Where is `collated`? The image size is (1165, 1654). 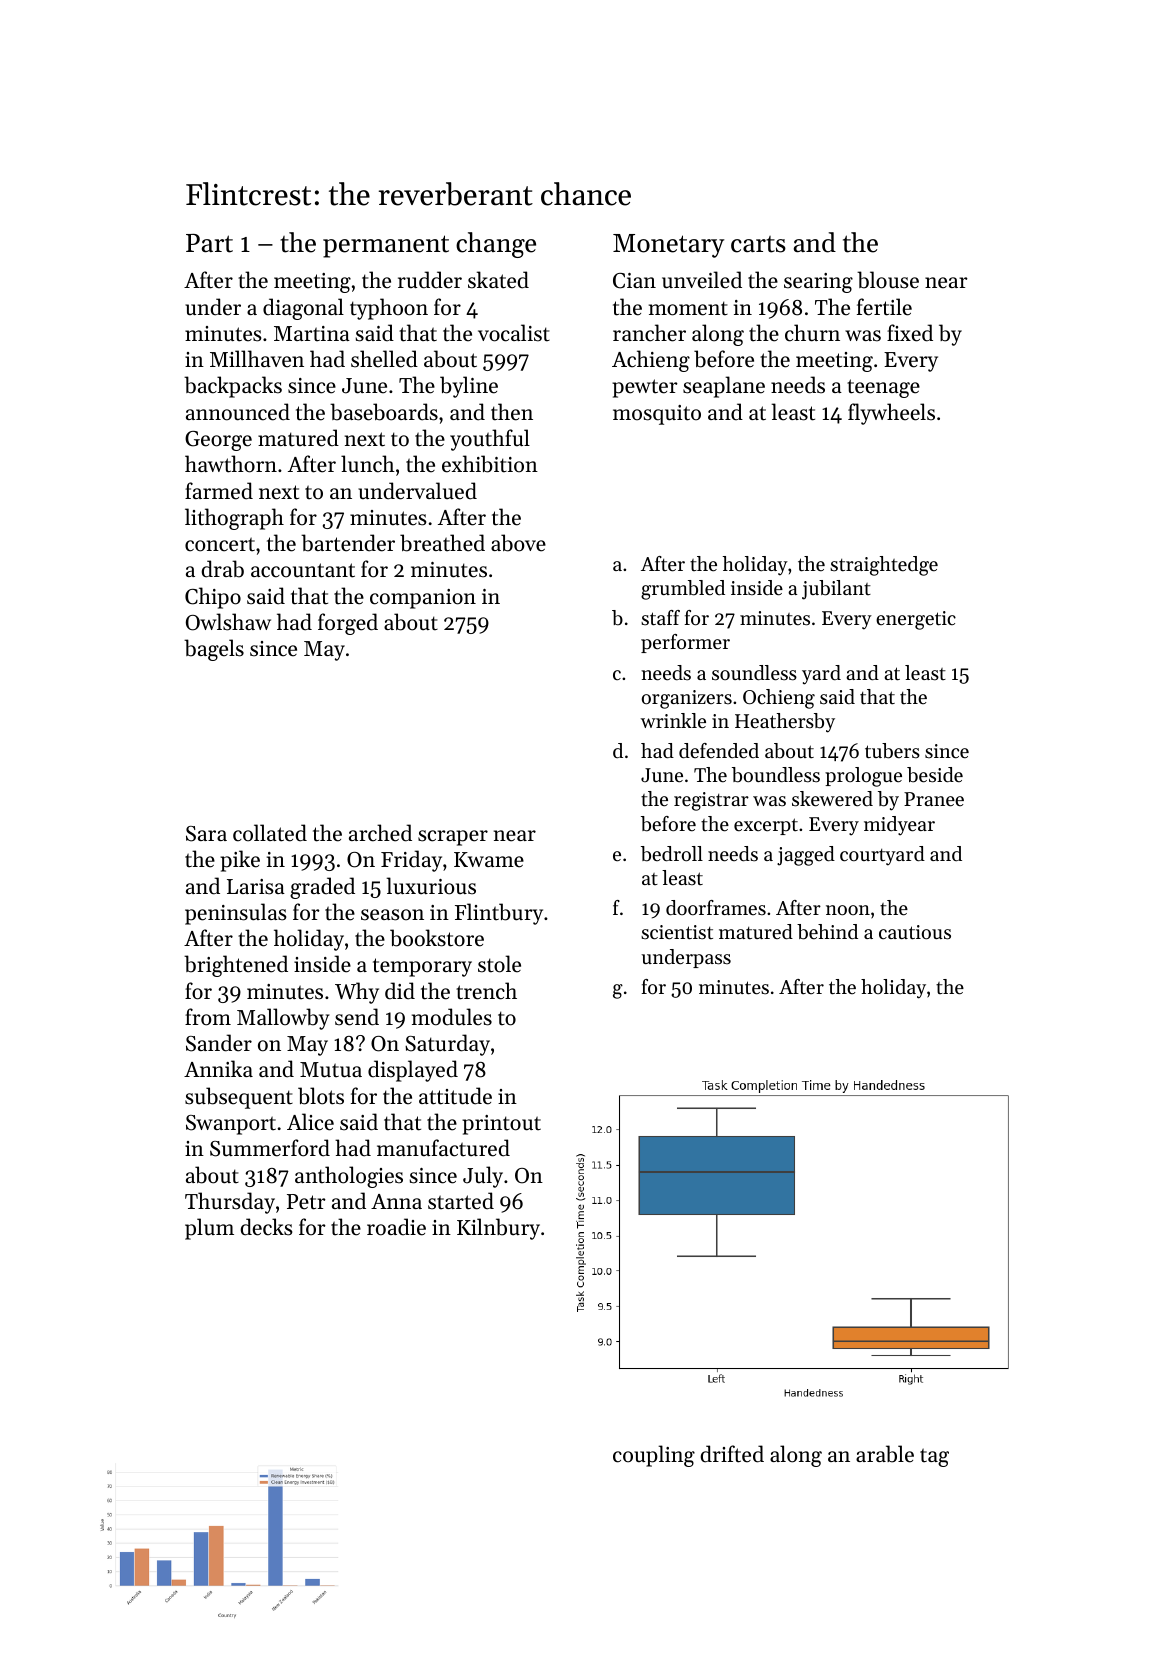
collated is located at coordinates (270, 833).
